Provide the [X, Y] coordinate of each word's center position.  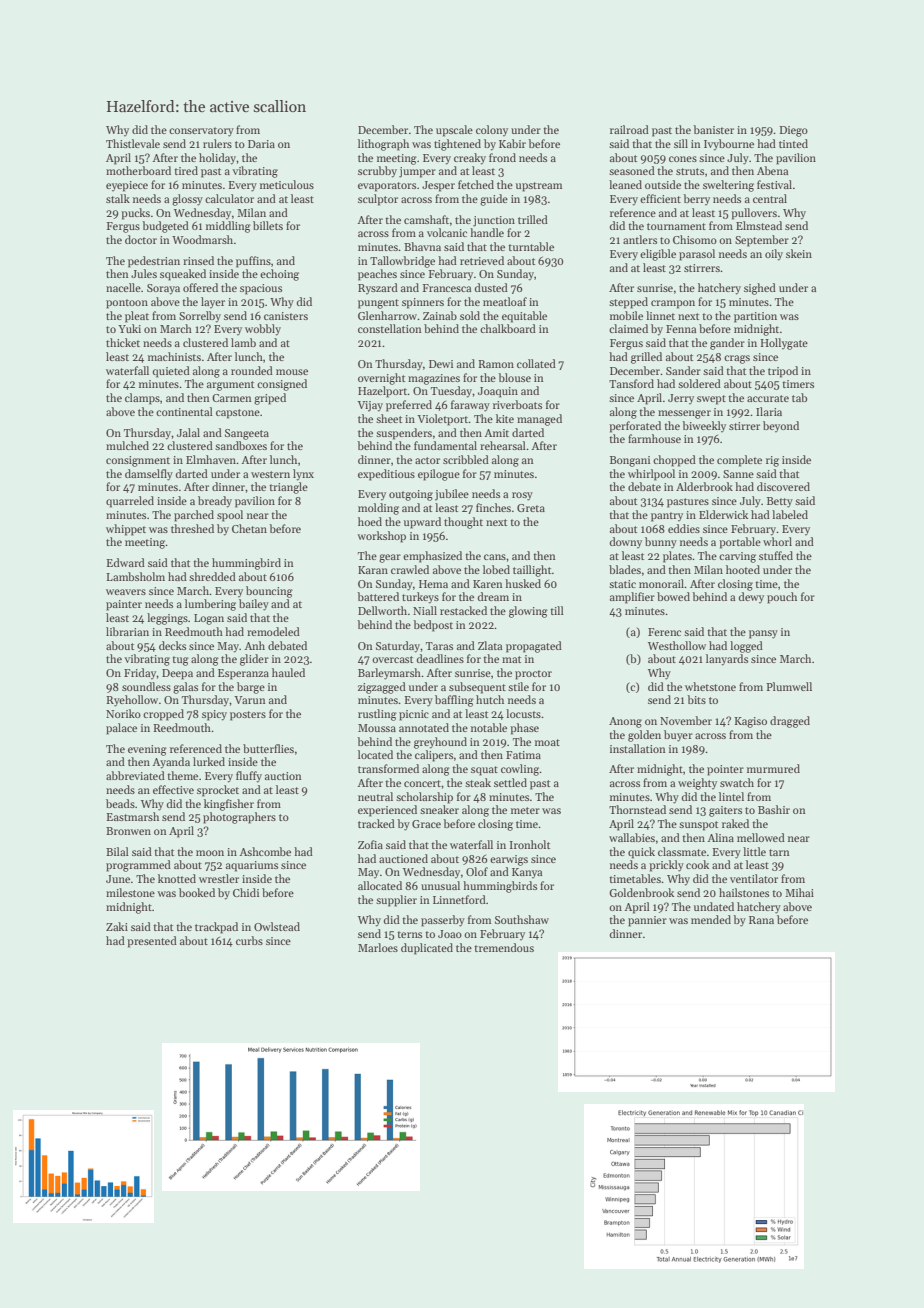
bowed [673, 596]
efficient [660, 198]
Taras [439, 646]
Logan [209, 619]
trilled [533, 219]
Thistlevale [133, 143]
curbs [249, 940]
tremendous [504, 947]
